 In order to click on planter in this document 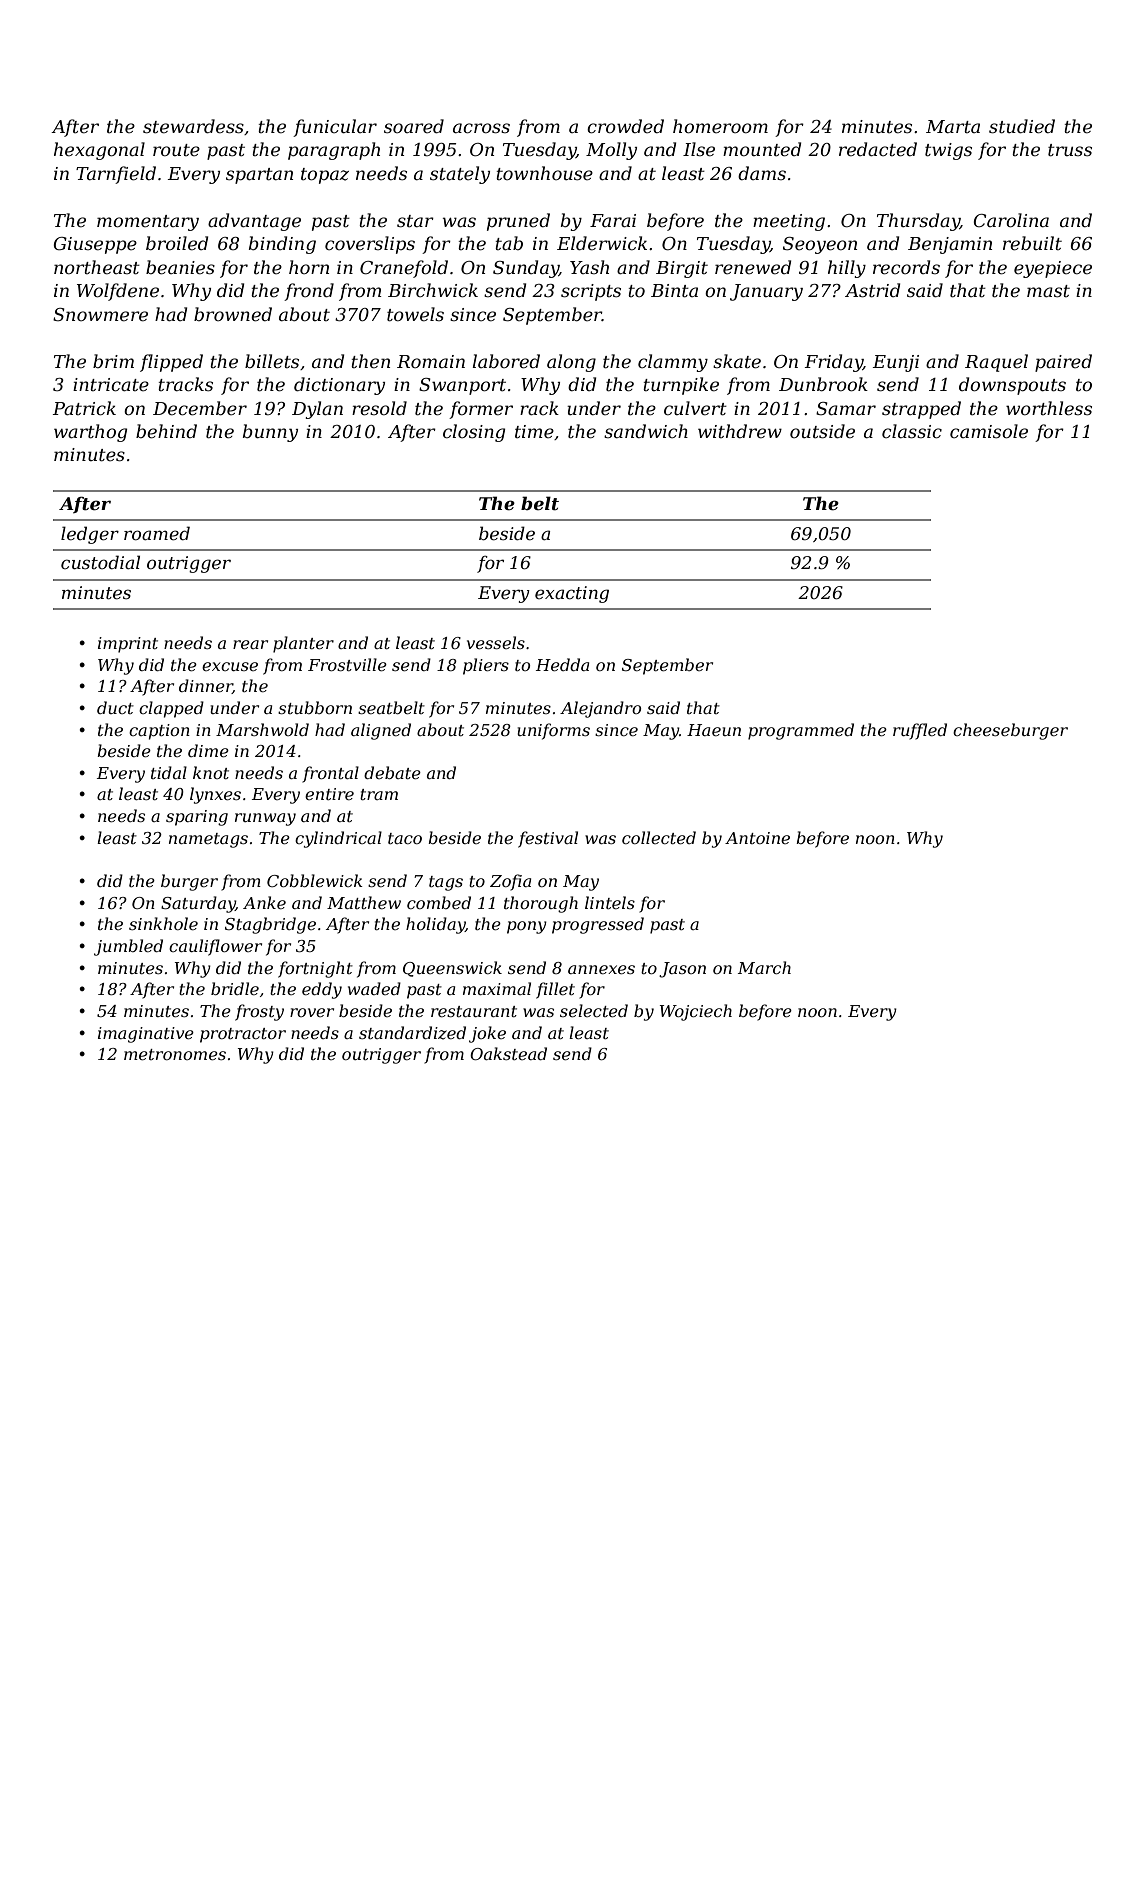, I will do `click(303, 644)`.
